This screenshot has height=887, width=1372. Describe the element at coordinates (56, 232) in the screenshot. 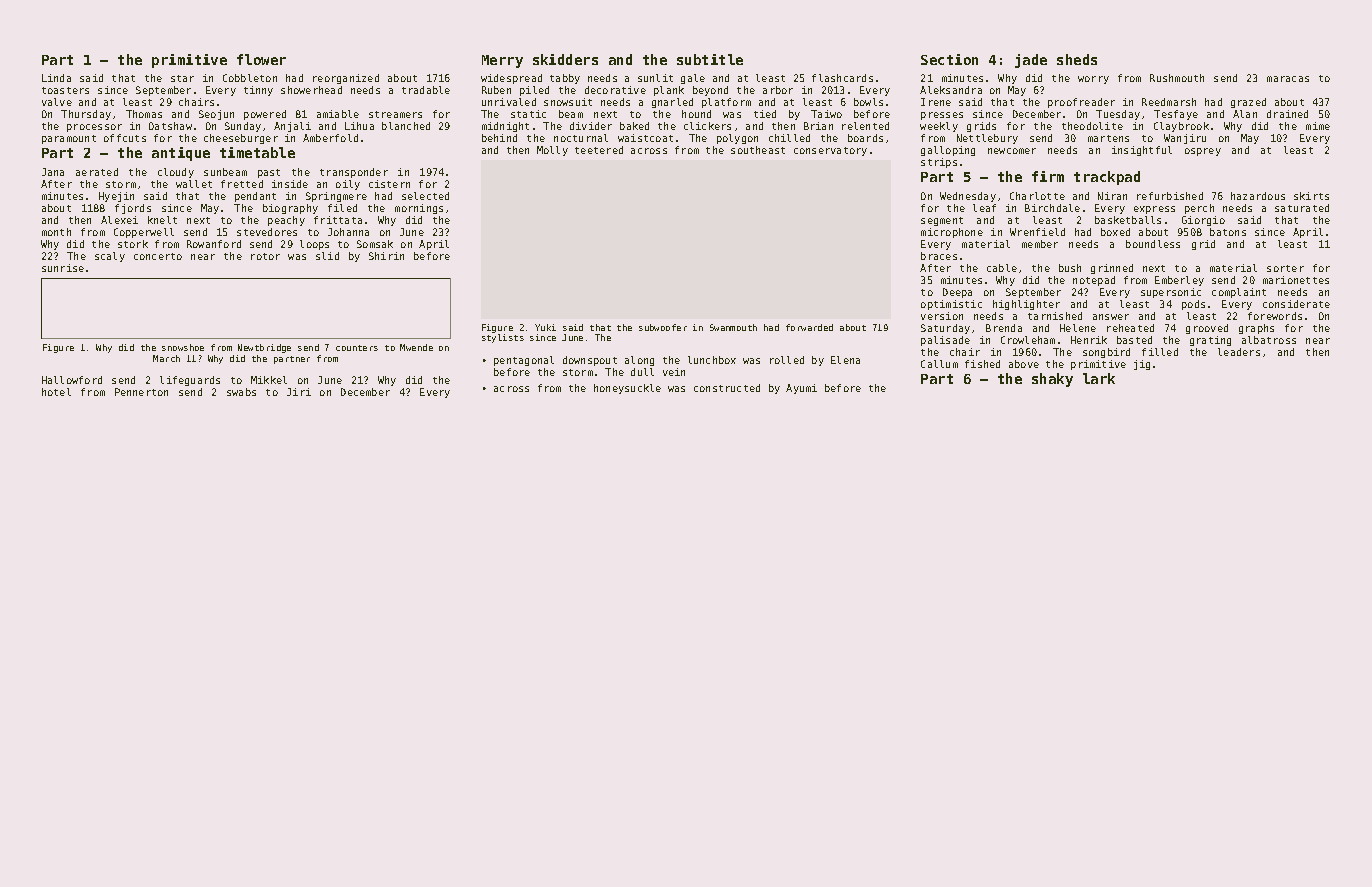

I see `month` at that location.
